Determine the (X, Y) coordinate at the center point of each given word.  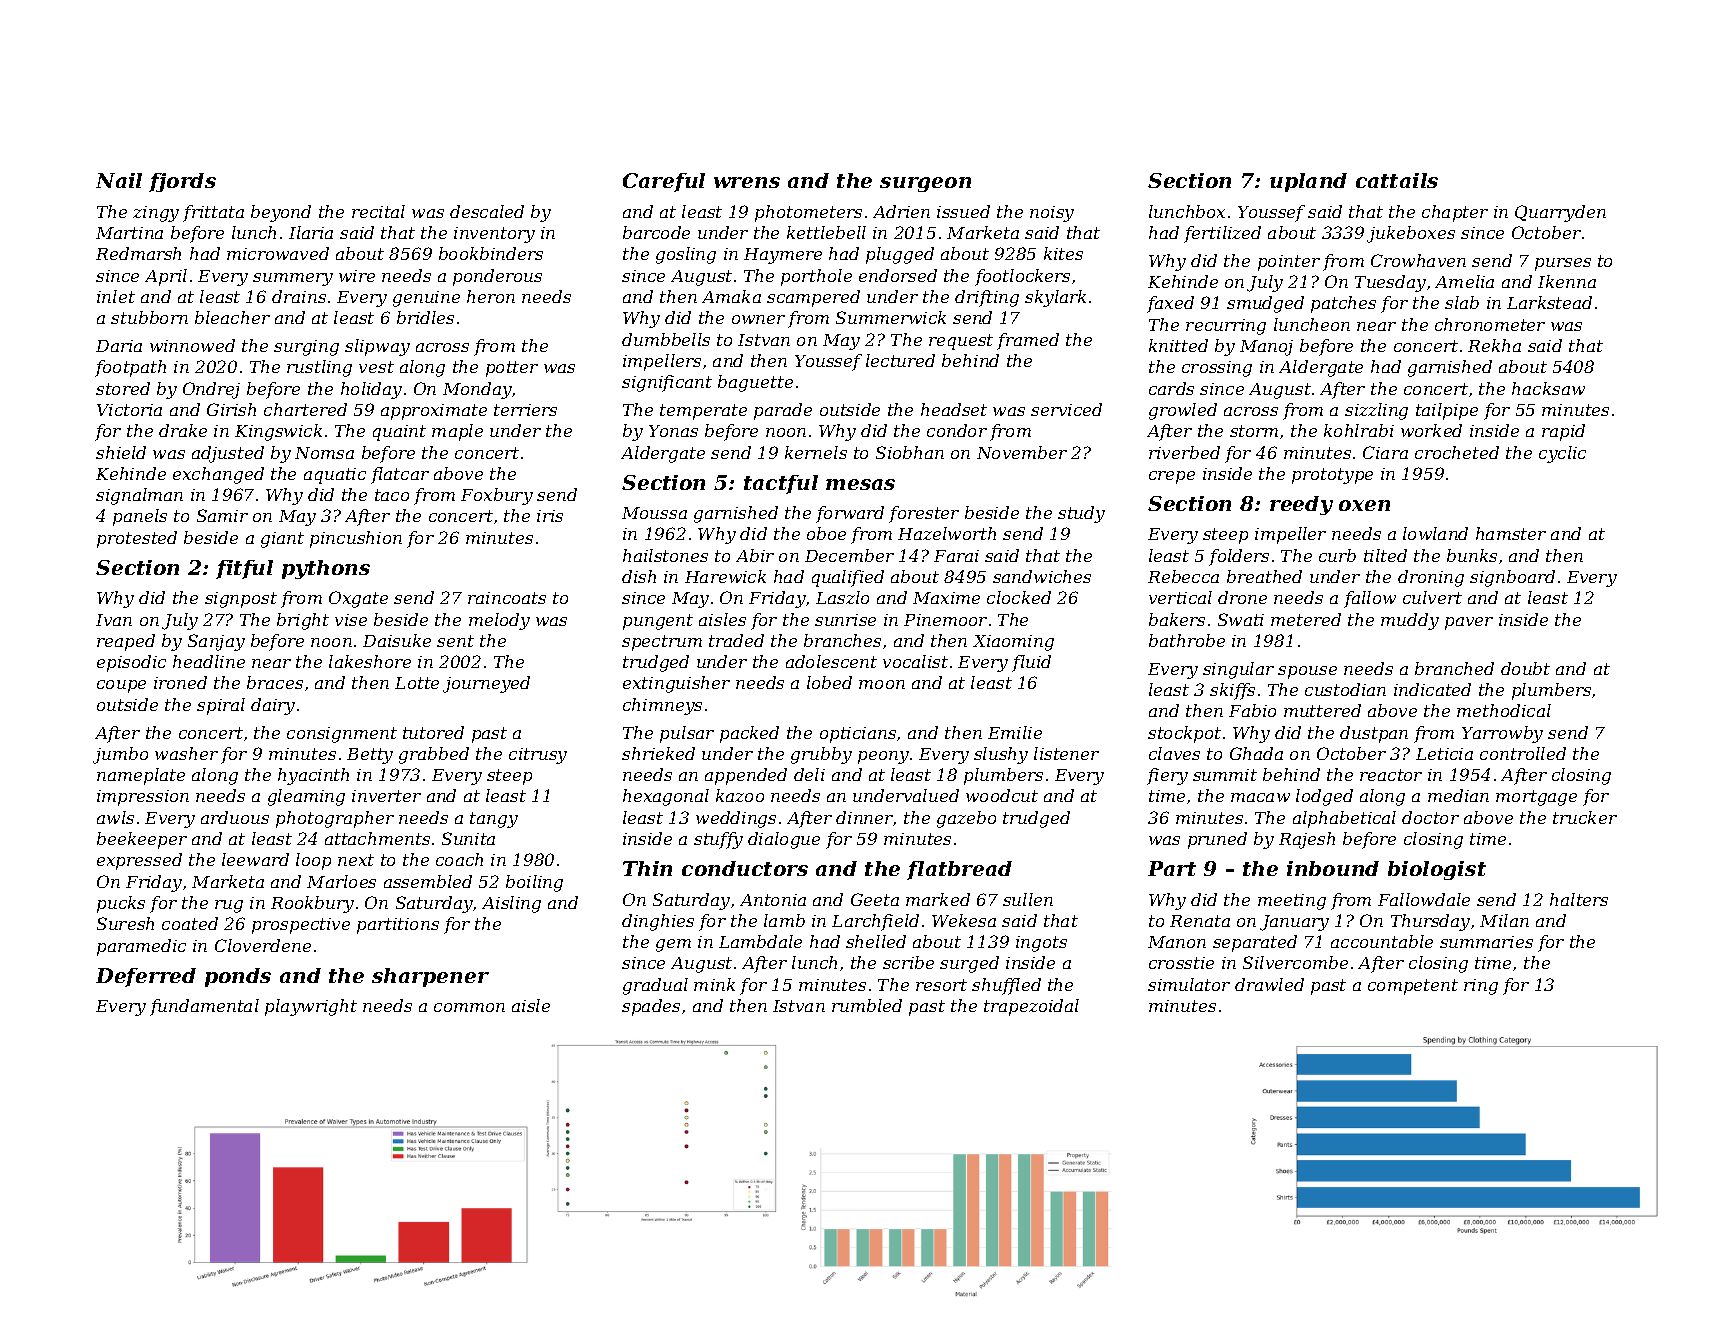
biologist (1437, 870)
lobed (829, 682)
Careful (664, 182)
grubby (821, 755)
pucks (121, 904)
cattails (1397, 180)
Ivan (114, 620)
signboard (1512, 578)
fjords (182, 182)
